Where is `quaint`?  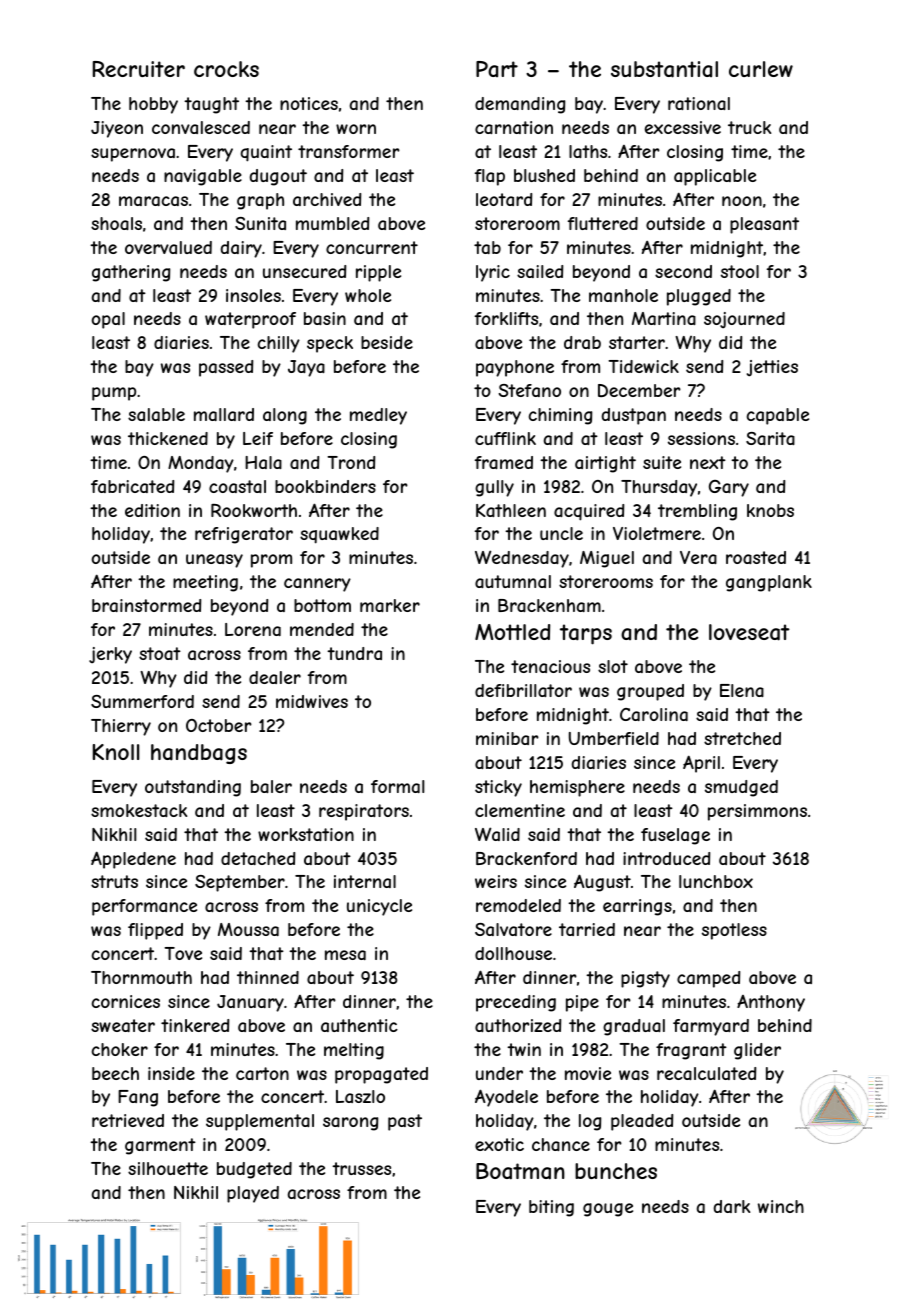 quaint is located at coordinates (266, 153).
